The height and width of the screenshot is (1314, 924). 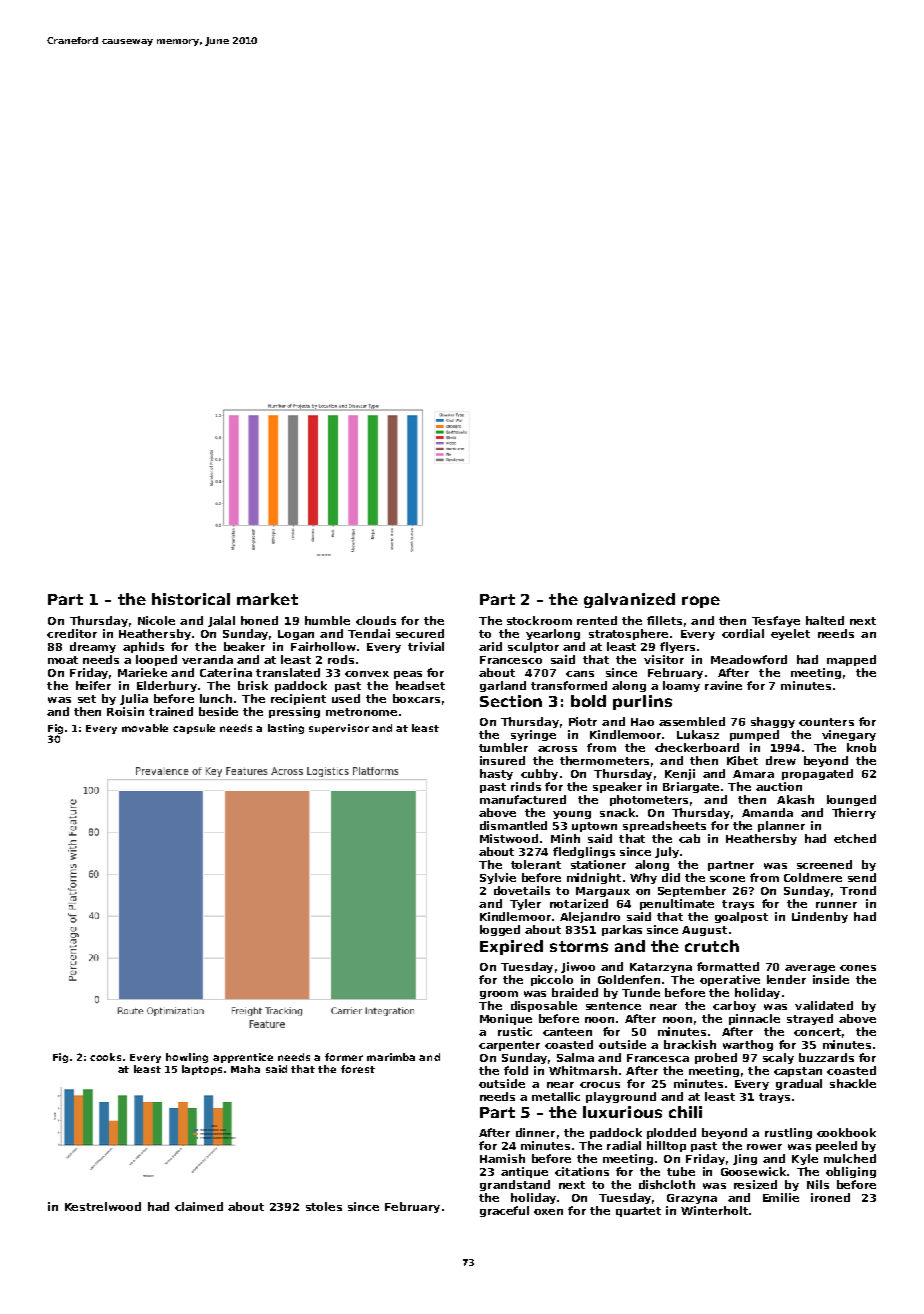 What do you see at coordinates (72, 633) in the screenshot?
I see `creditor` at bounding box center [72, 633].
